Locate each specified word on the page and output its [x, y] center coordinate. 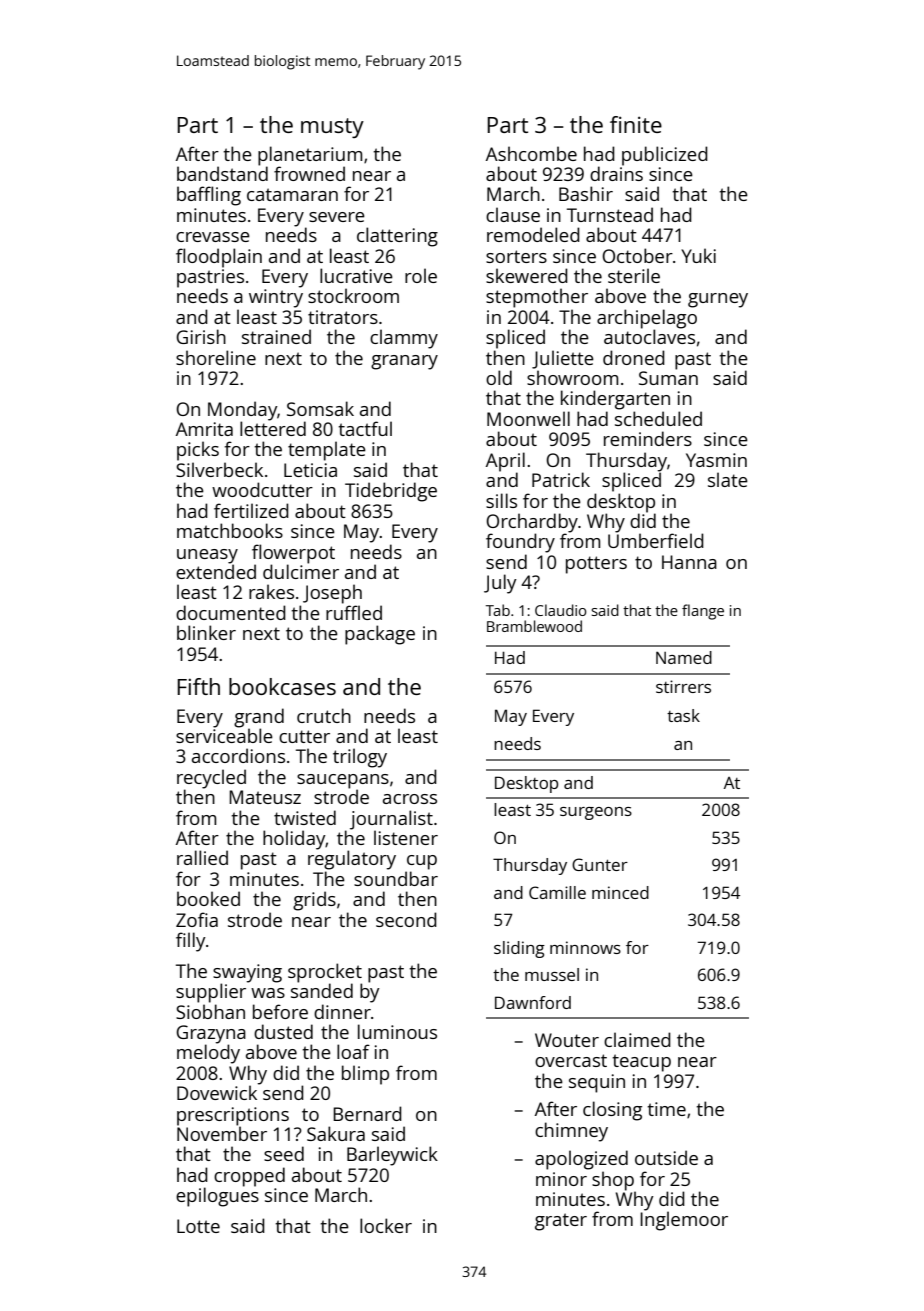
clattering [397, 237]
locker [386, 1225]
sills [501, 500]
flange [703, 612]
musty [332, 128]
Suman [668, 378]
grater [561, 1222]
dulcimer [301, 571]
